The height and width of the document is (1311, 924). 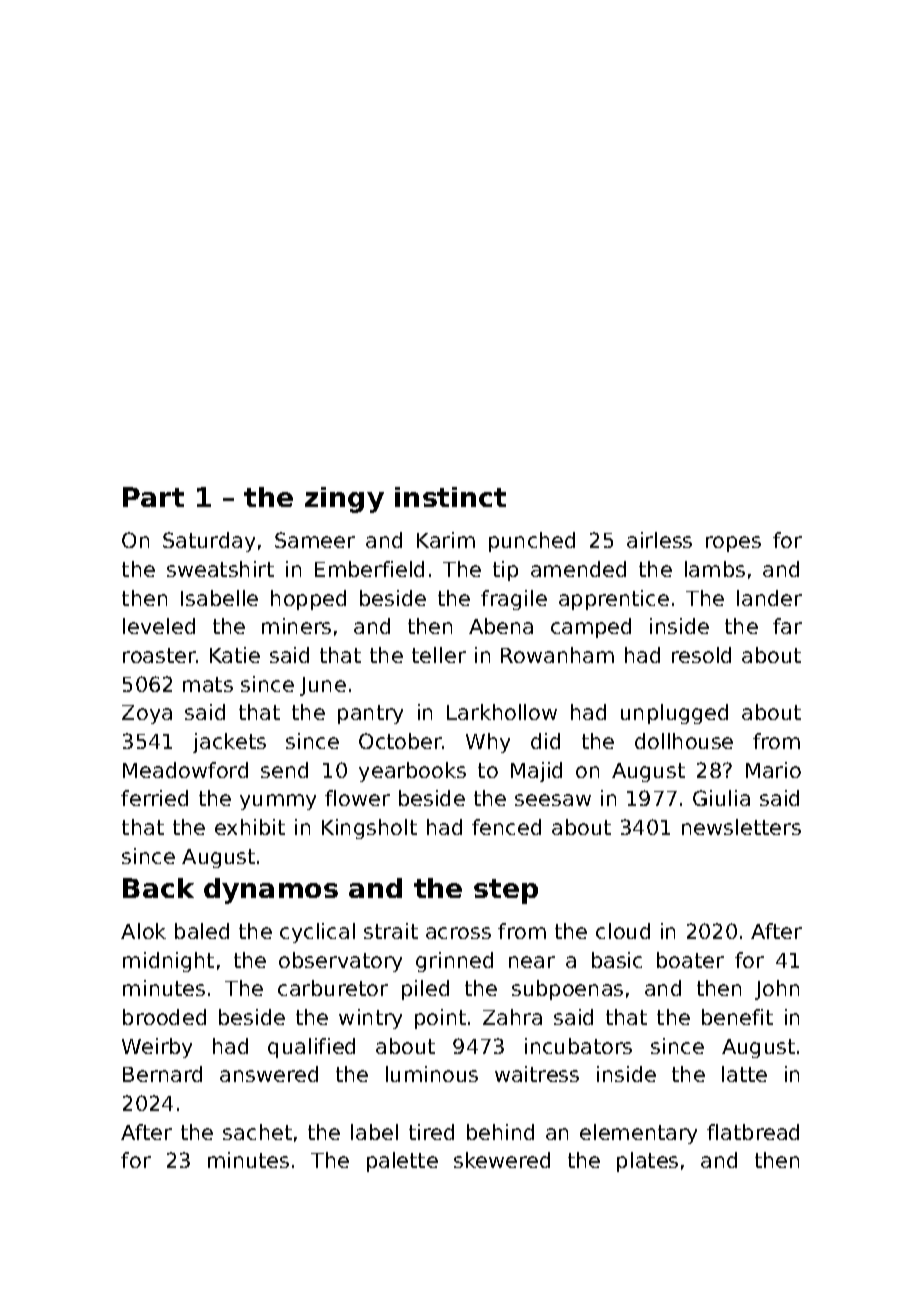 I want to click on cloud, so click(x=623, y=931).
